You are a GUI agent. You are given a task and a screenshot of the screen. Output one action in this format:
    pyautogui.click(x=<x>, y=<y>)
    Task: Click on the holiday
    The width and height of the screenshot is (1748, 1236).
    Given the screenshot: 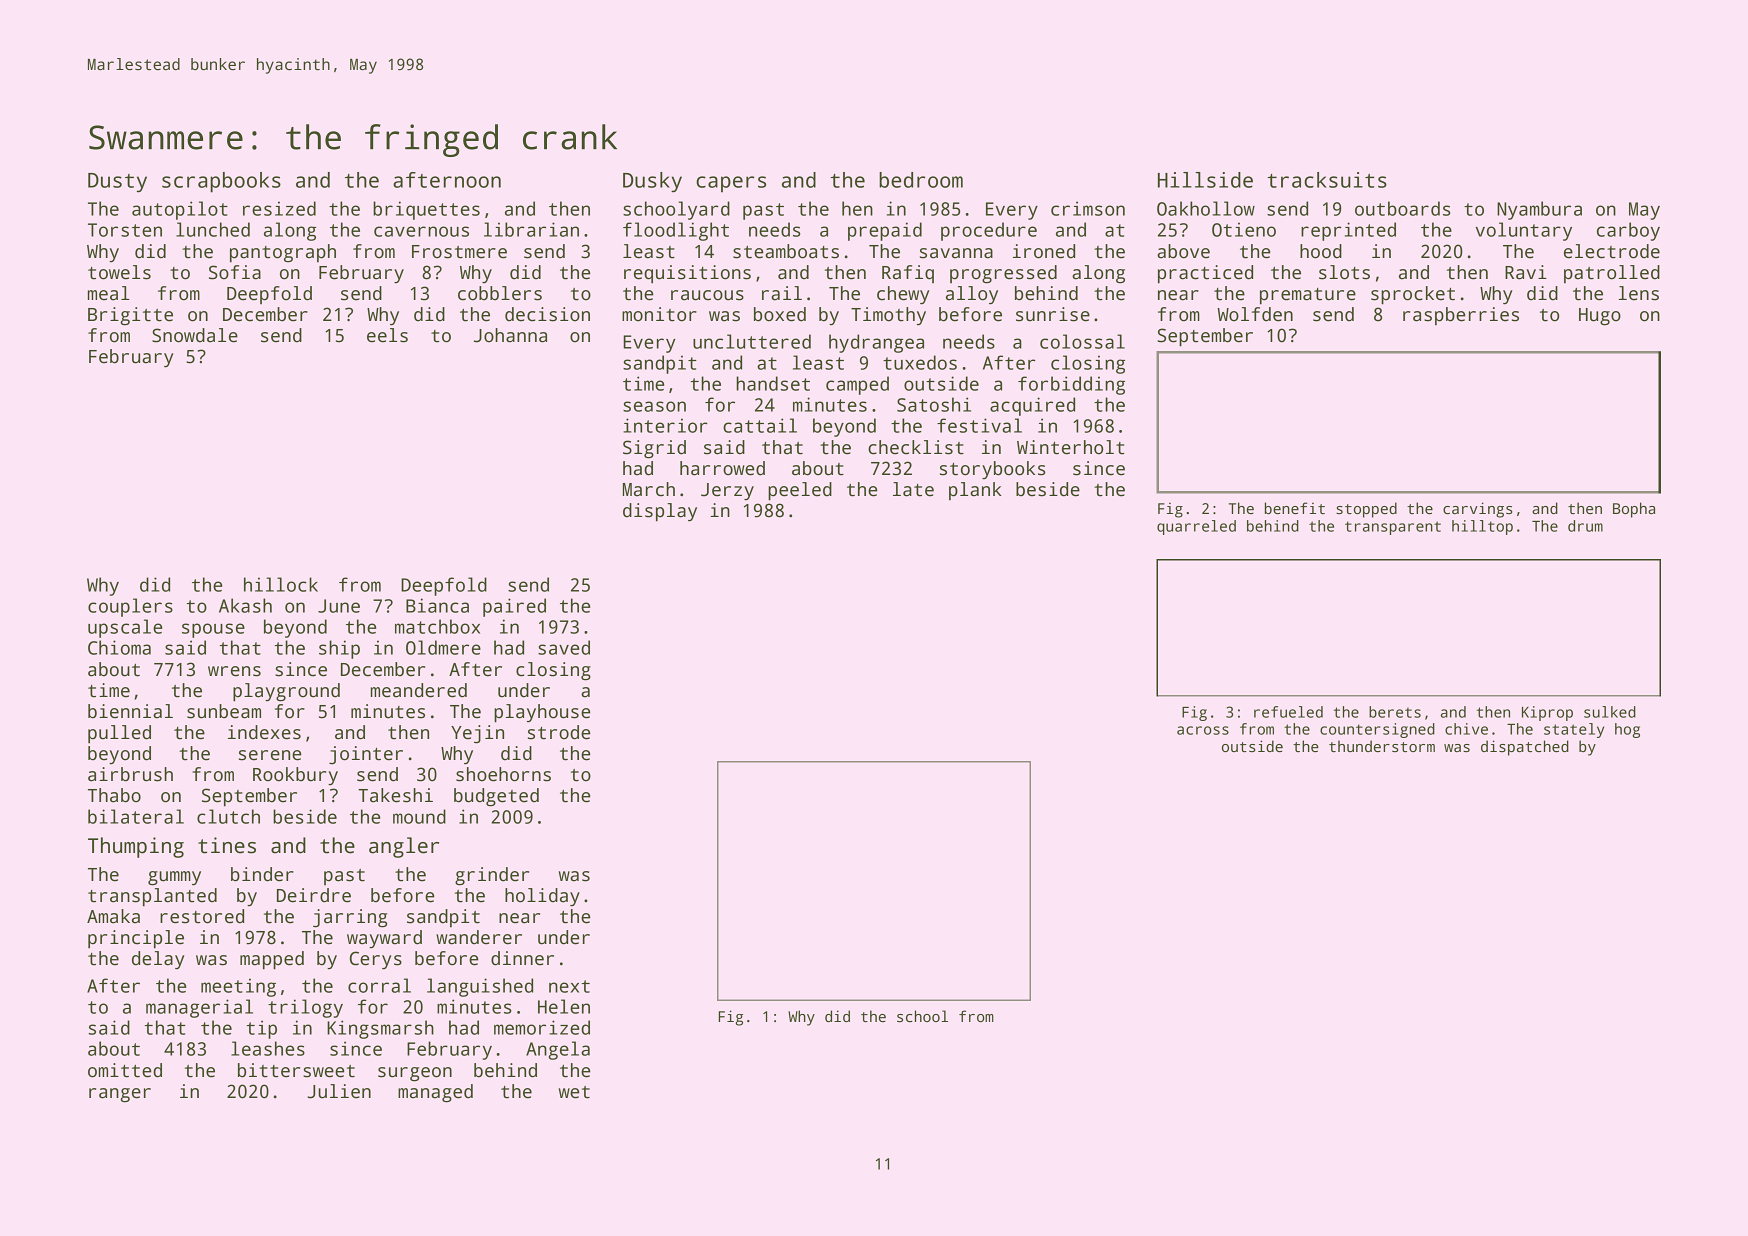 What is the action you would take?
    pyautogui.click(x=542, y=897)
